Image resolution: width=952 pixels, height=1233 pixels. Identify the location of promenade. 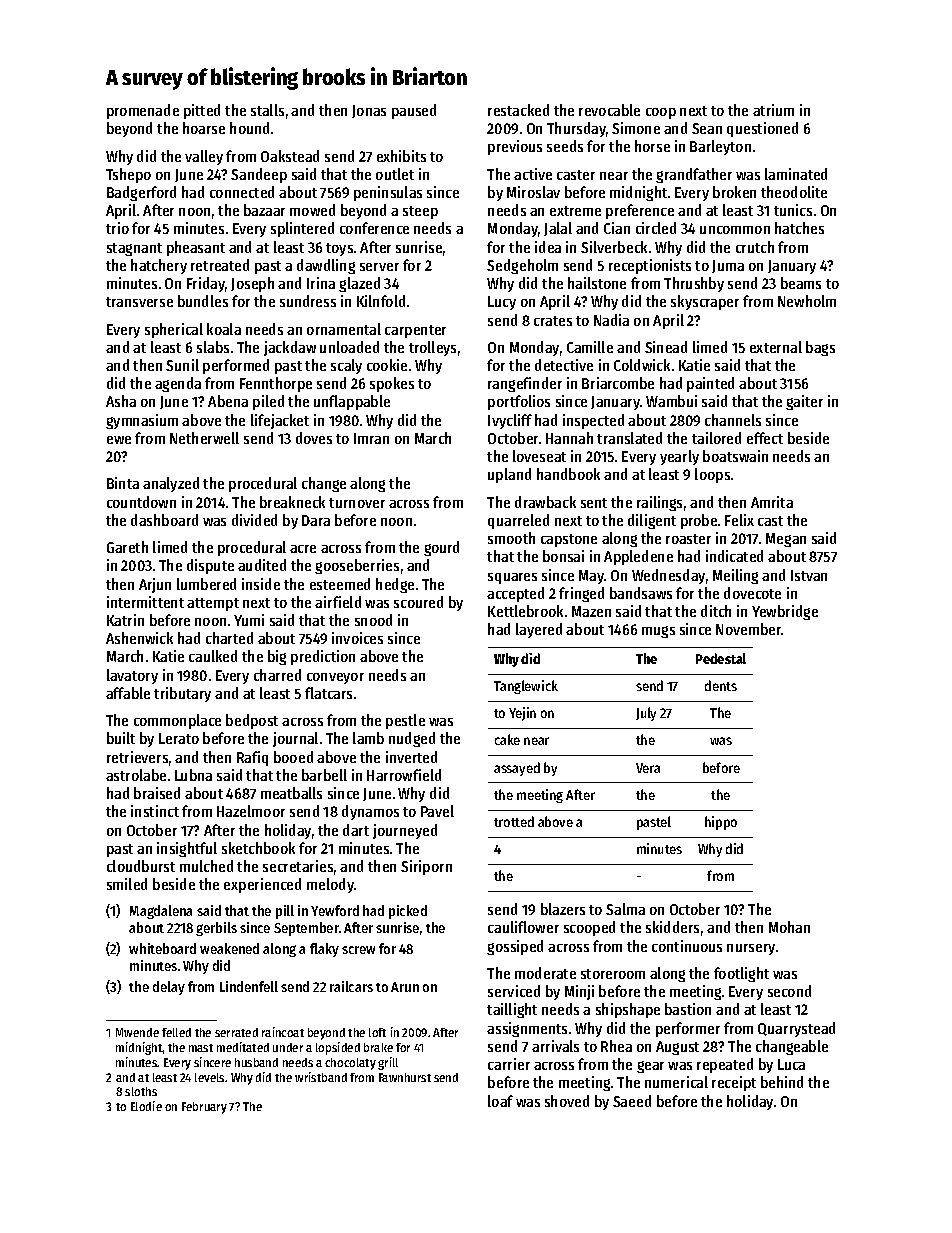
(143, 111).
